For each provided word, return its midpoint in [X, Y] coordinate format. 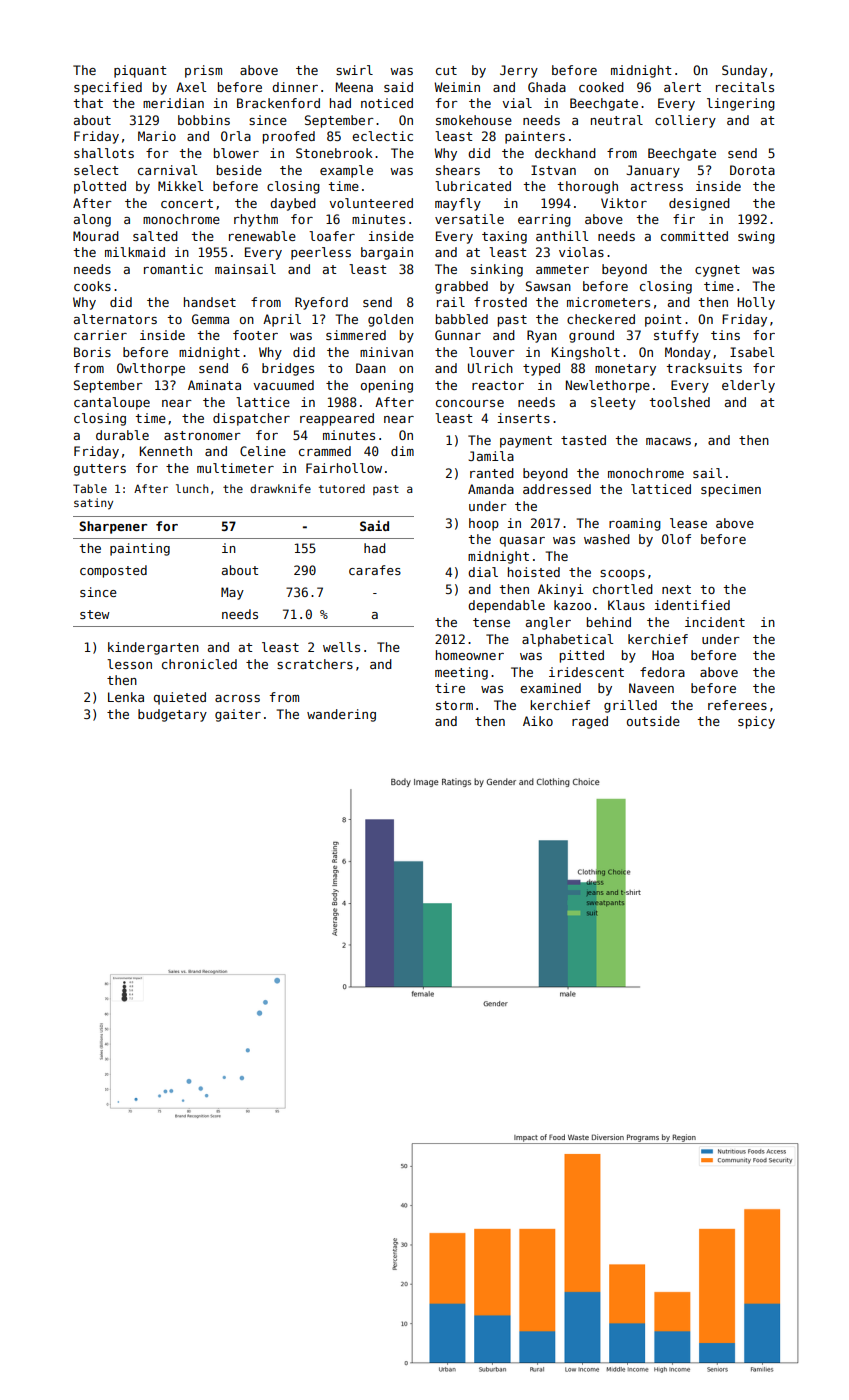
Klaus [626, 605]
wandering [341, 715]
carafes [375, 570]
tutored [342, 488]
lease [688, 523]
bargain [387, 253]
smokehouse [474, 120]
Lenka [126, 697]
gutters [99, 470]
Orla [236, 136]
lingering [741, 104]
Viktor [624, 203]
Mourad [96, 236]
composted [113, 571]
